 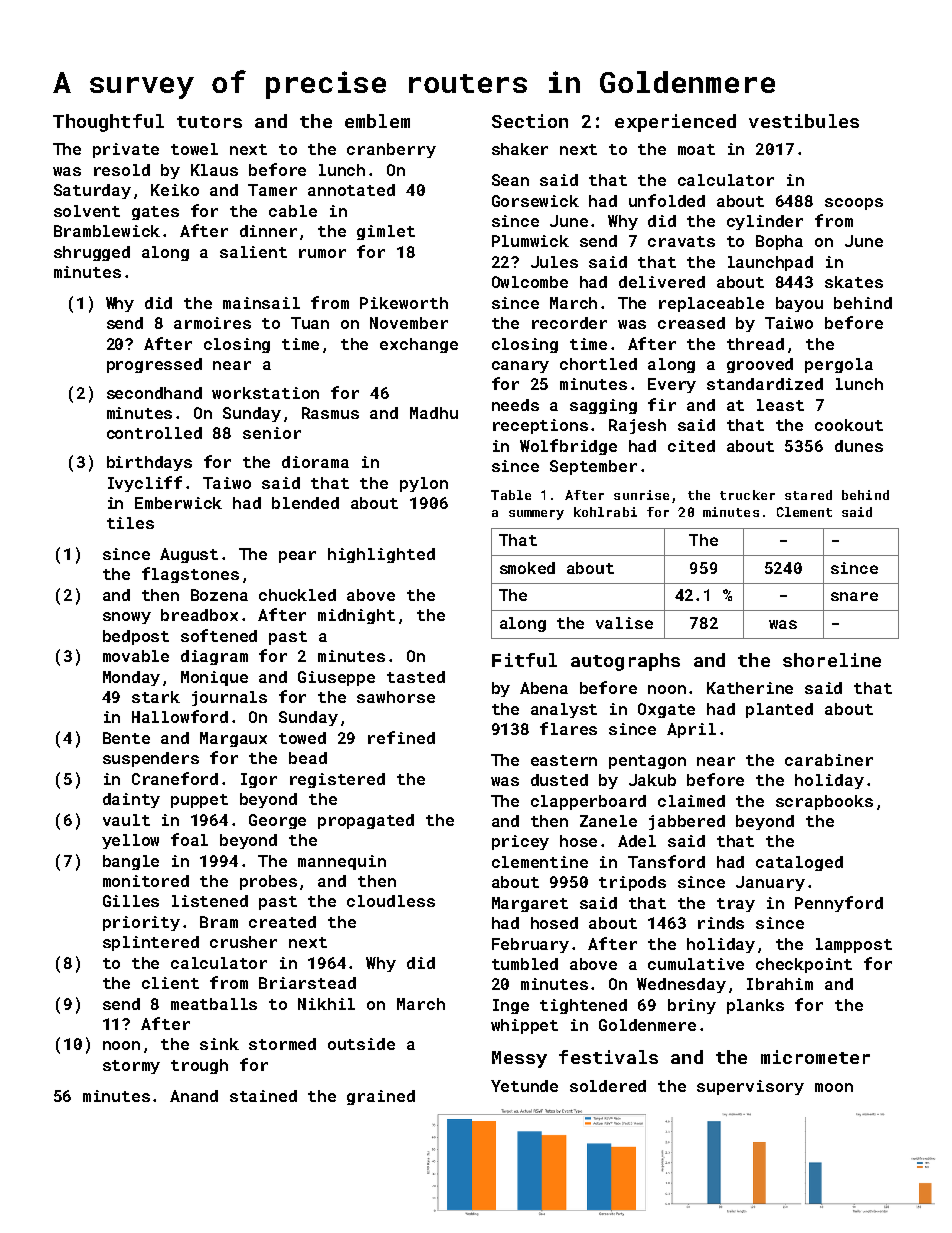 What do you see at coordinates (209, 122) in the screenshot?
I see `tutors` at bounding box center [209, 122].
